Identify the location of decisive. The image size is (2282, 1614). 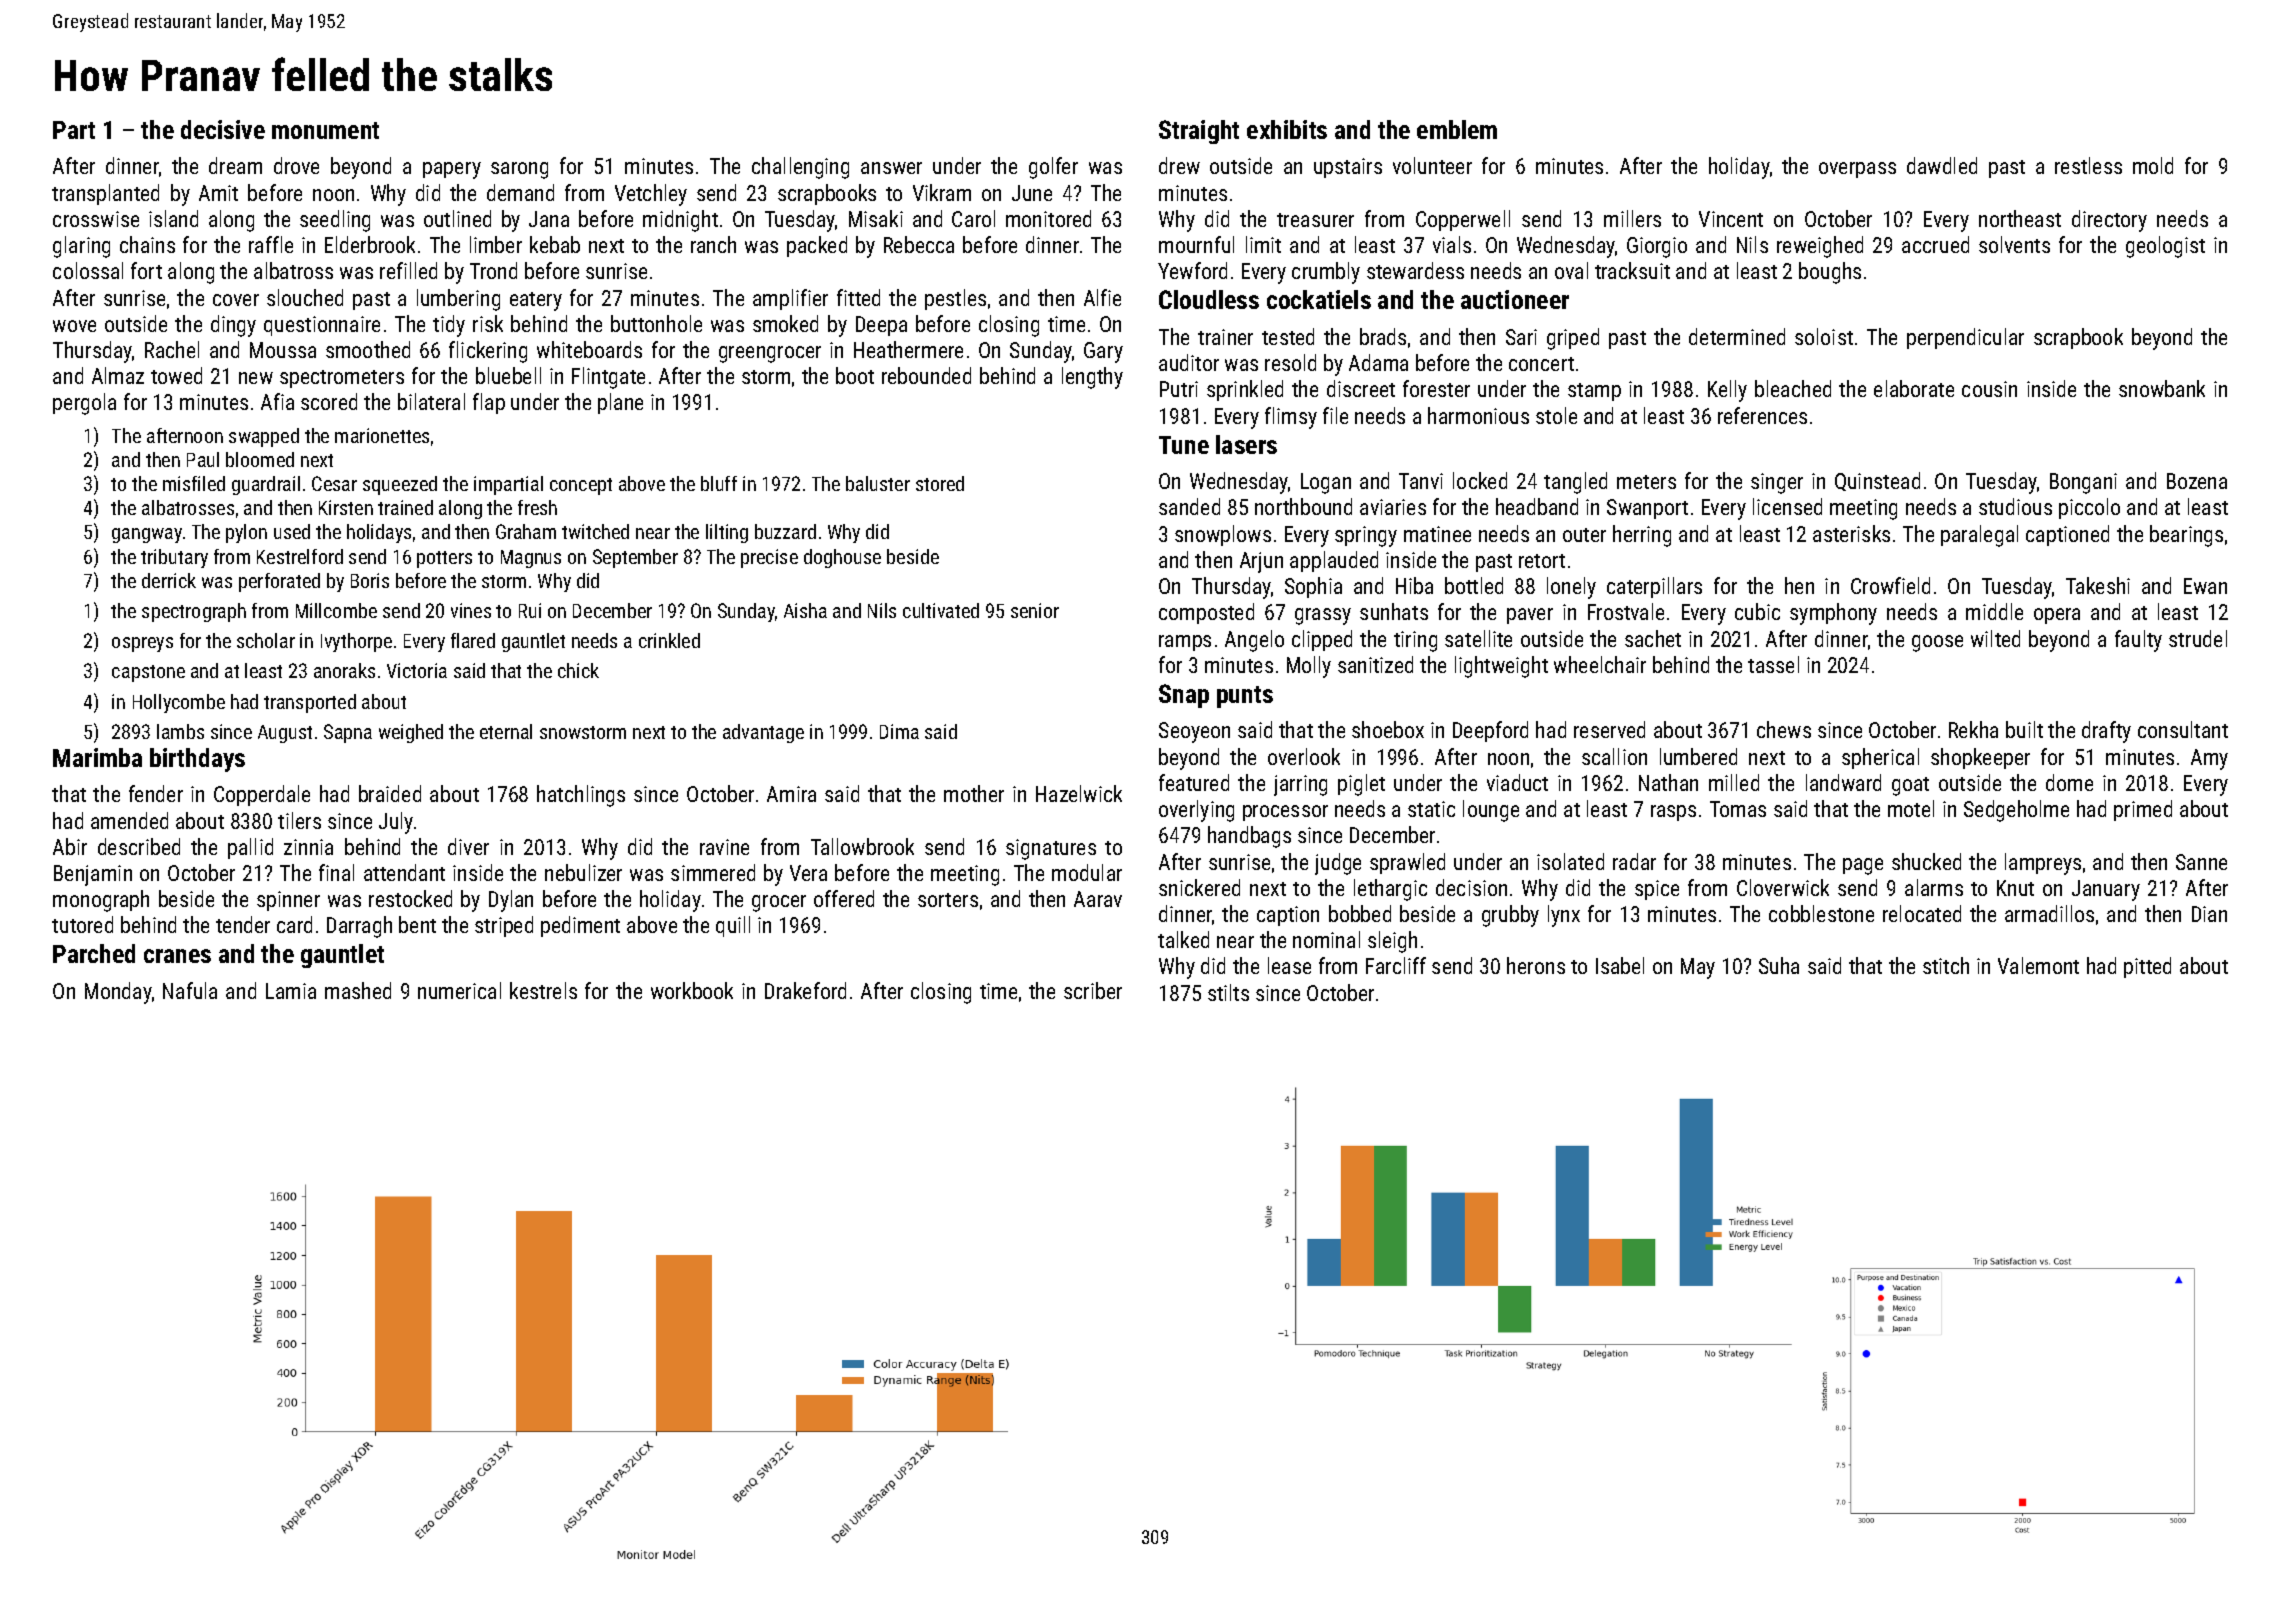
(223, 129).
